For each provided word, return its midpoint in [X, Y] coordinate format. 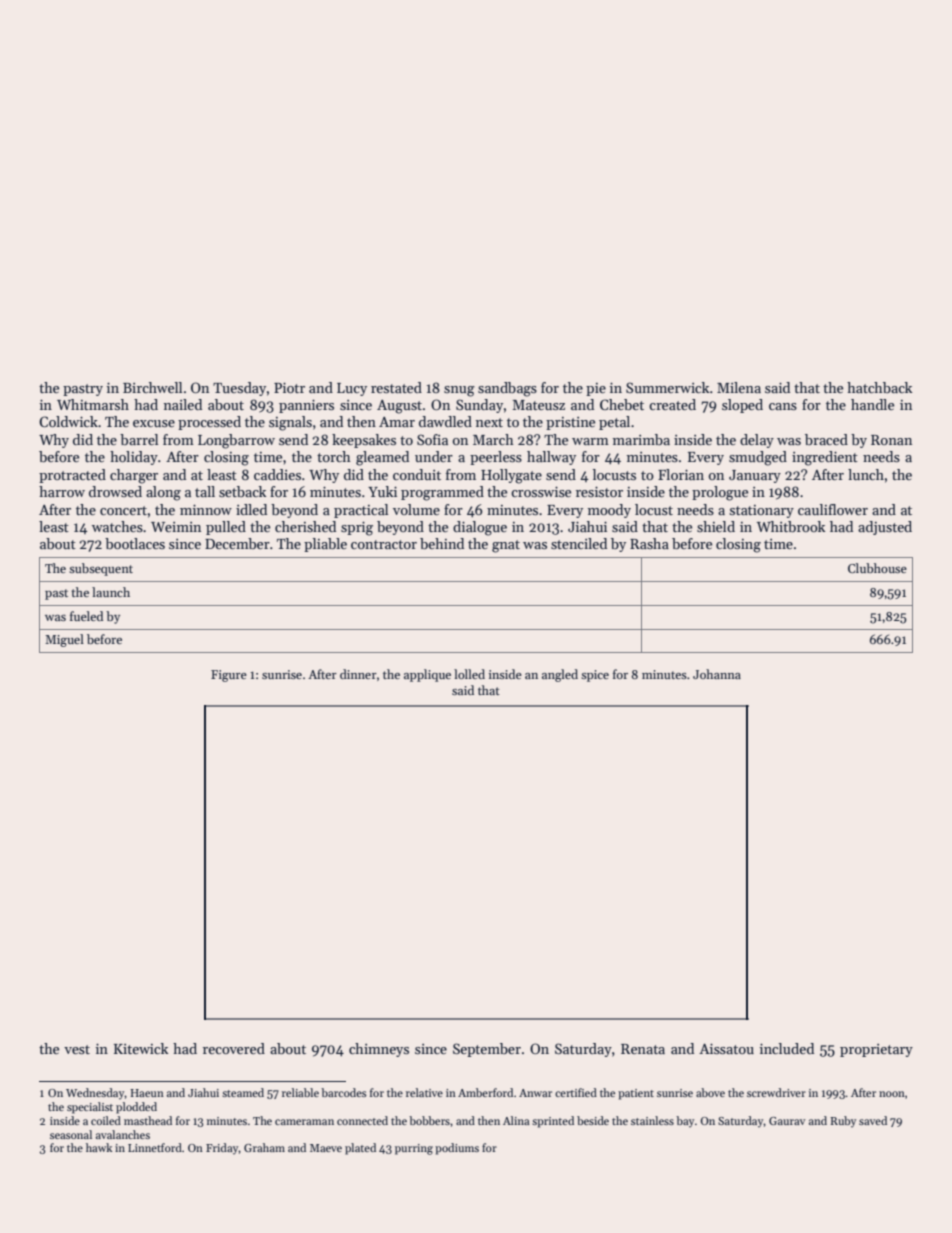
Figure [229, 676]
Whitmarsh [93, 404]
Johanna [717, 674]
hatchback [879, 387]
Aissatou [726, 1049]
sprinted [553, 1122]
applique [427, 675]
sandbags [507, 389]
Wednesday [95, 1094]
